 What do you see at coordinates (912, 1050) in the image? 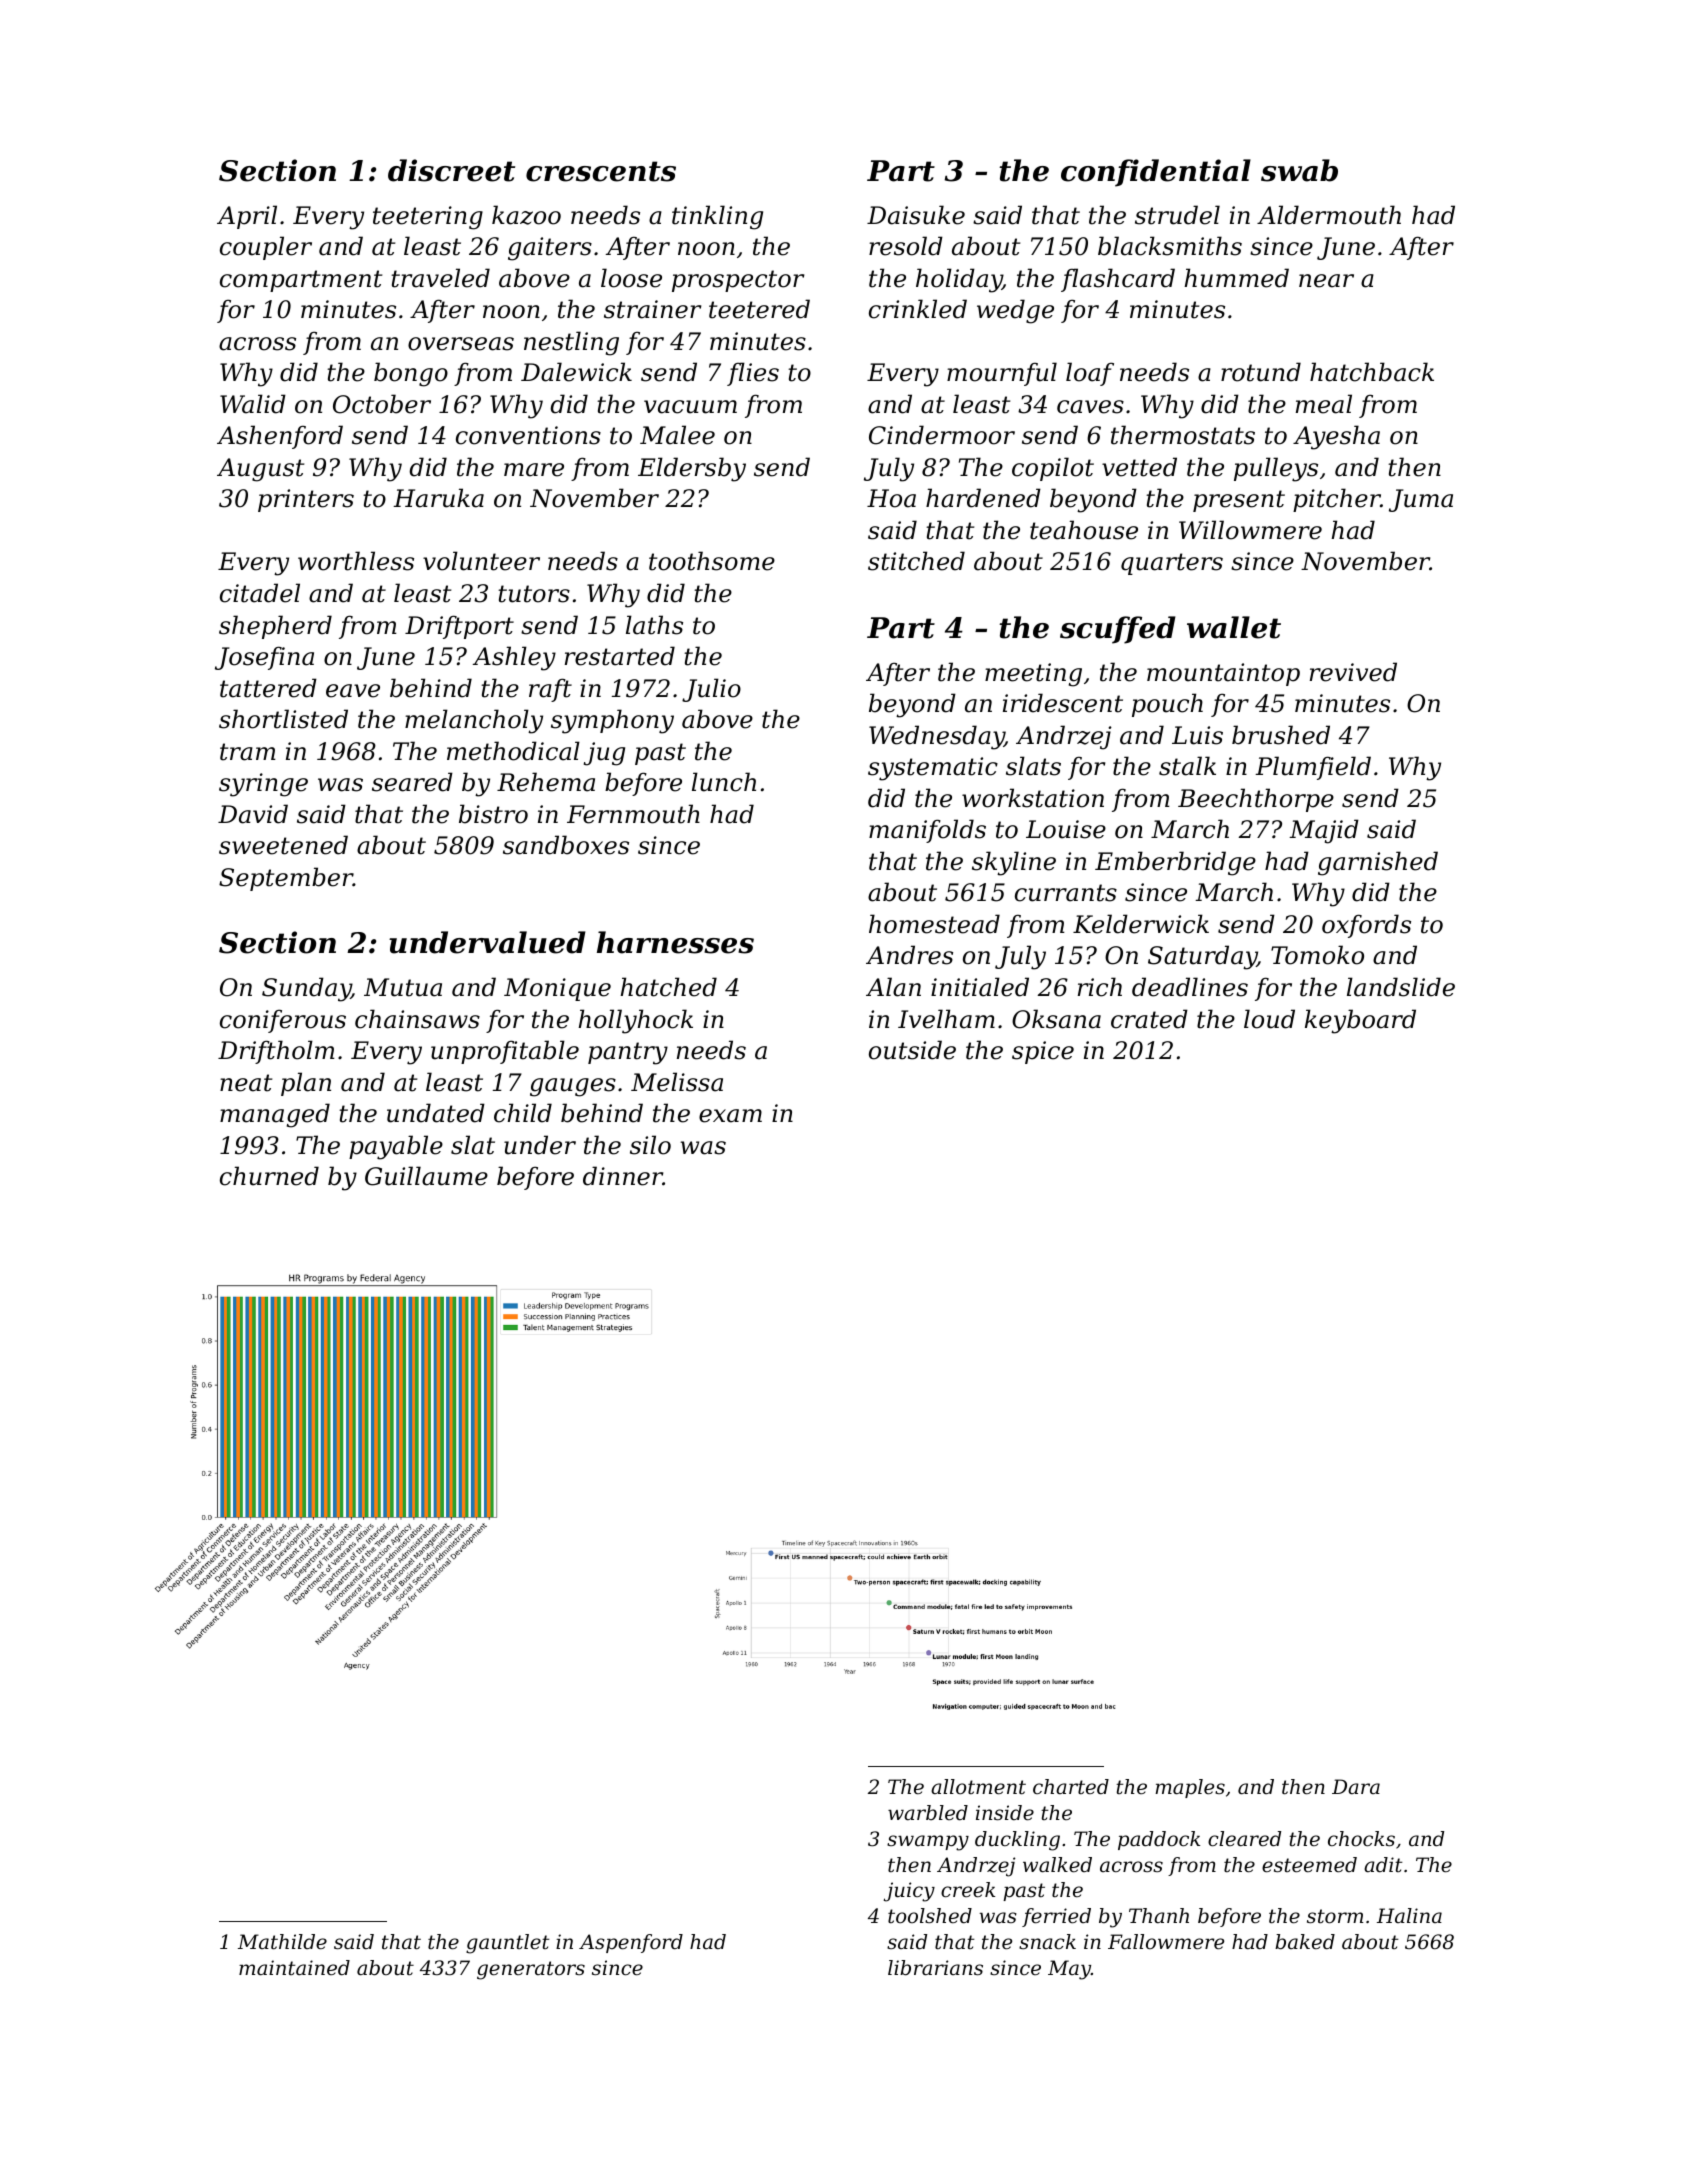
I see `outside` at bounding box center [912, 1050].
